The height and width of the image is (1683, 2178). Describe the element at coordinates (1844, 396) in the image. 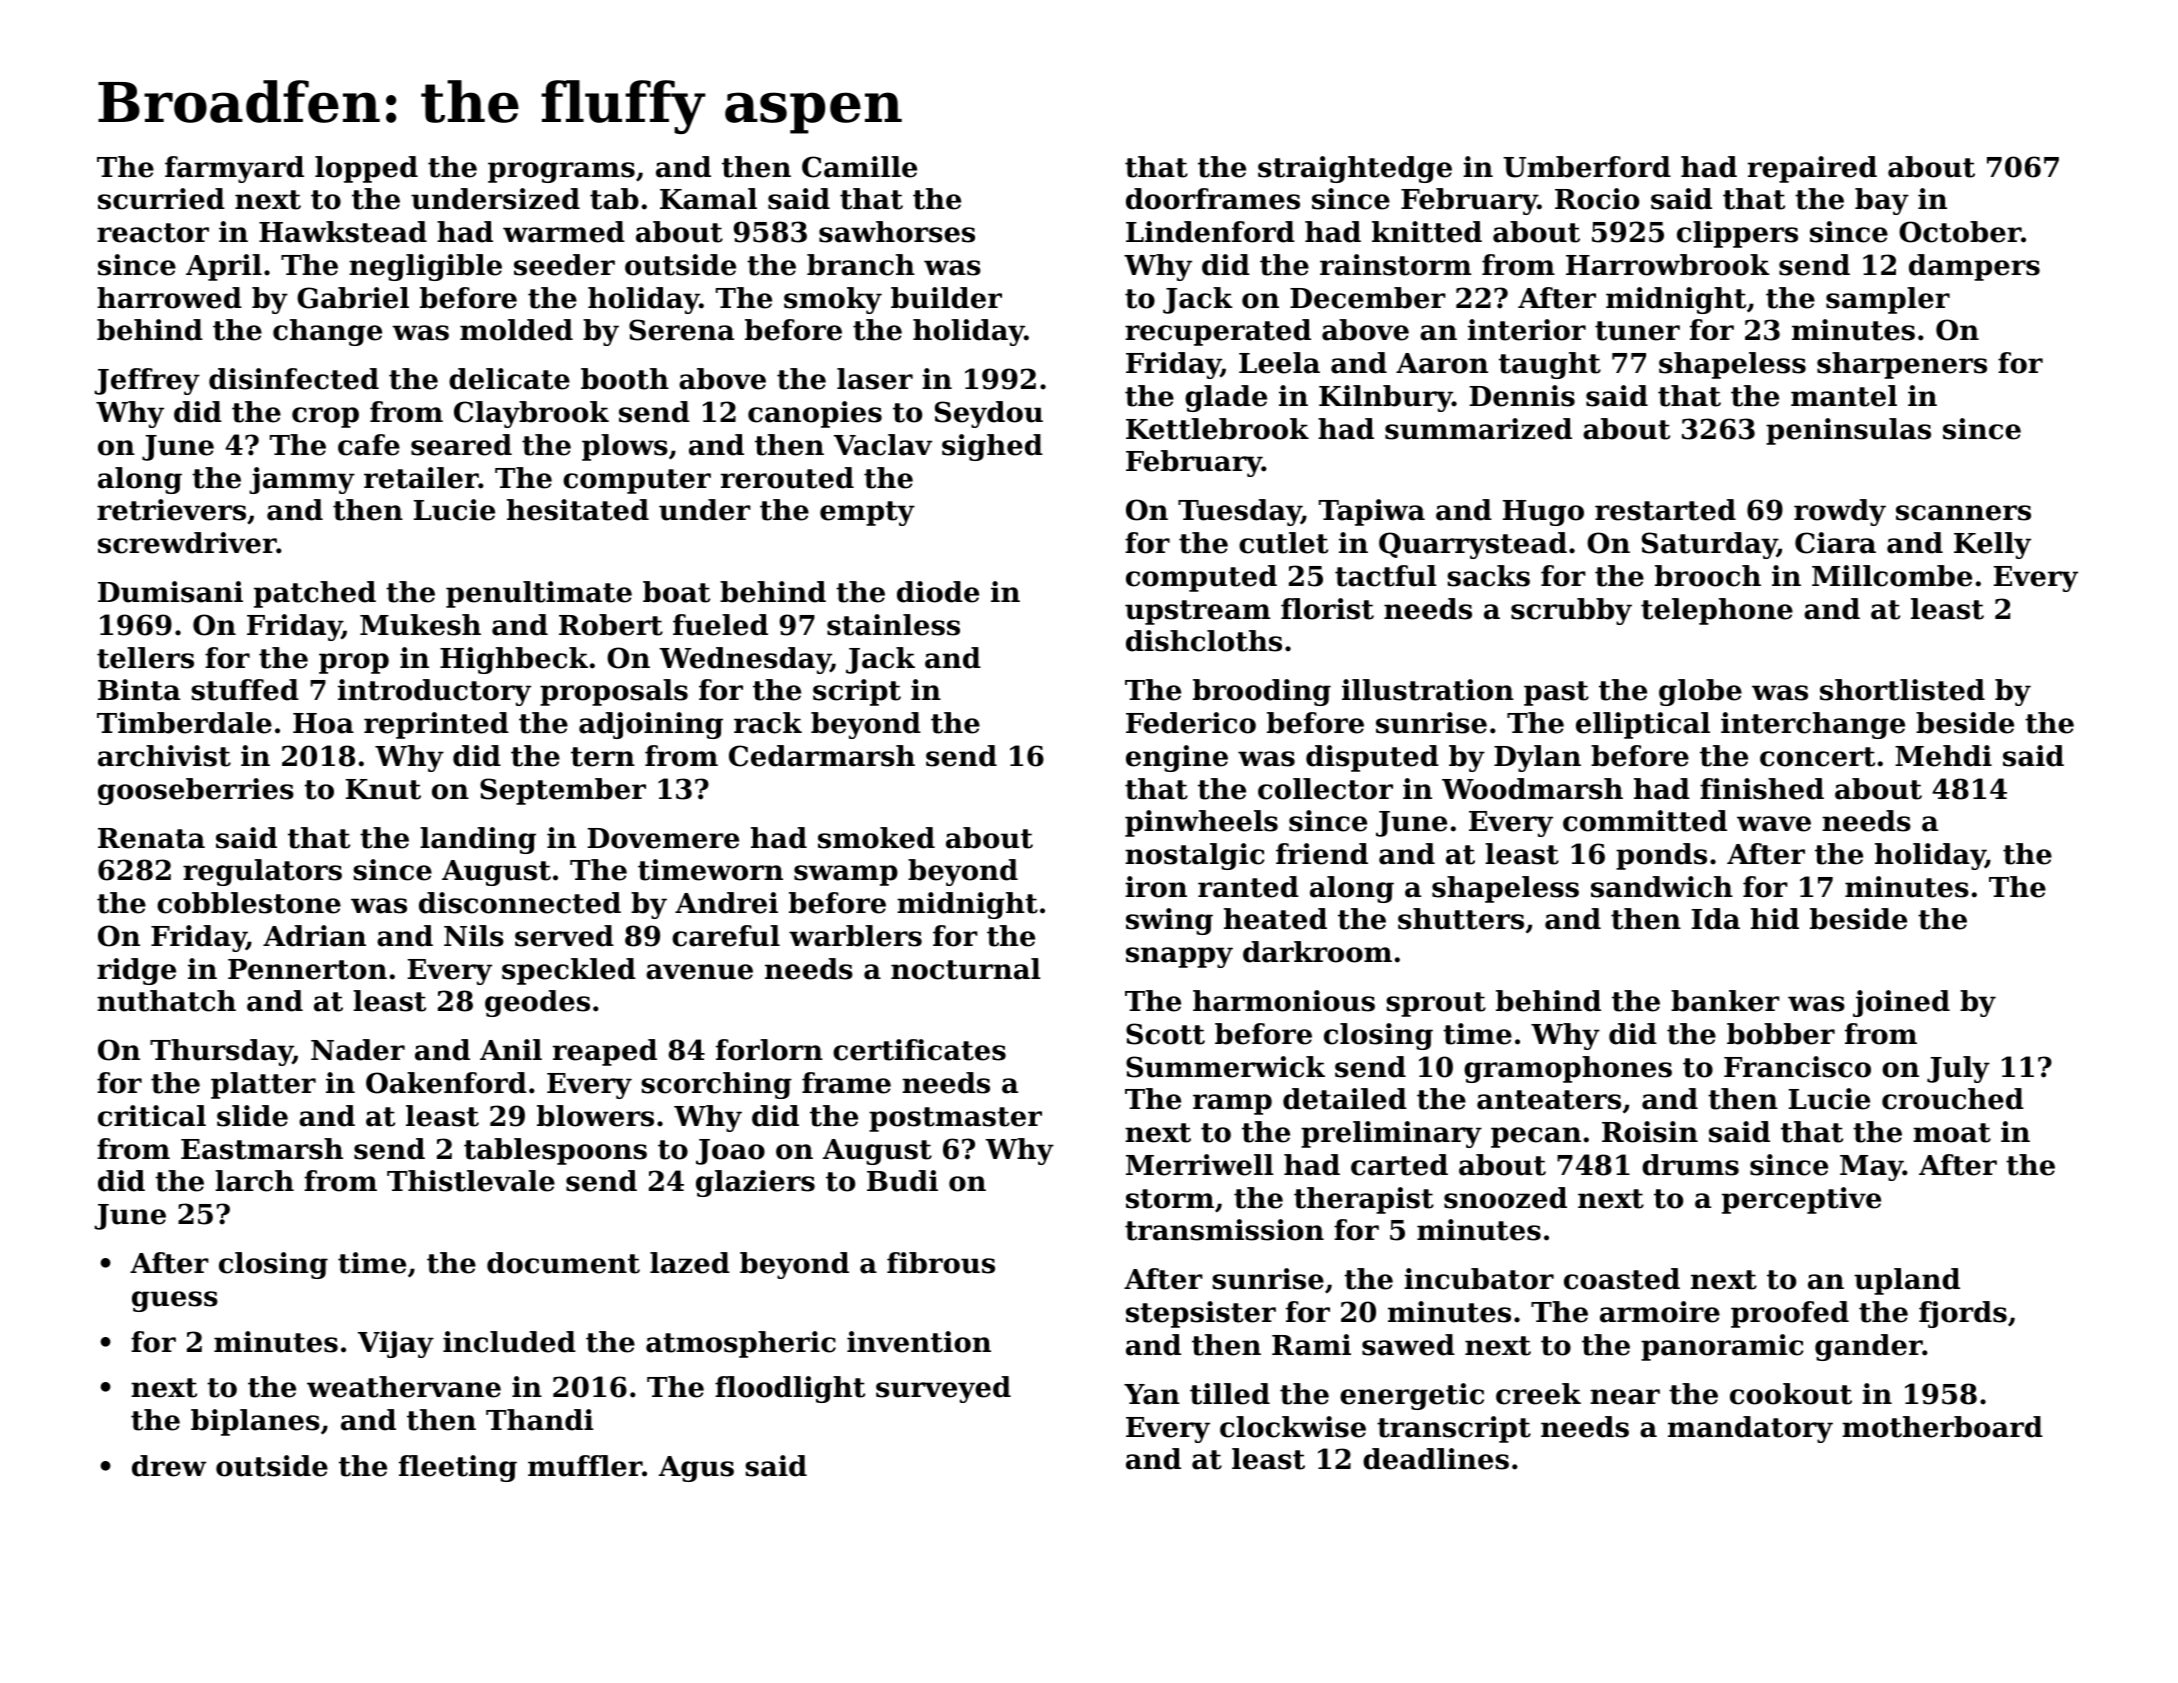

I see `mantel` at that location.
